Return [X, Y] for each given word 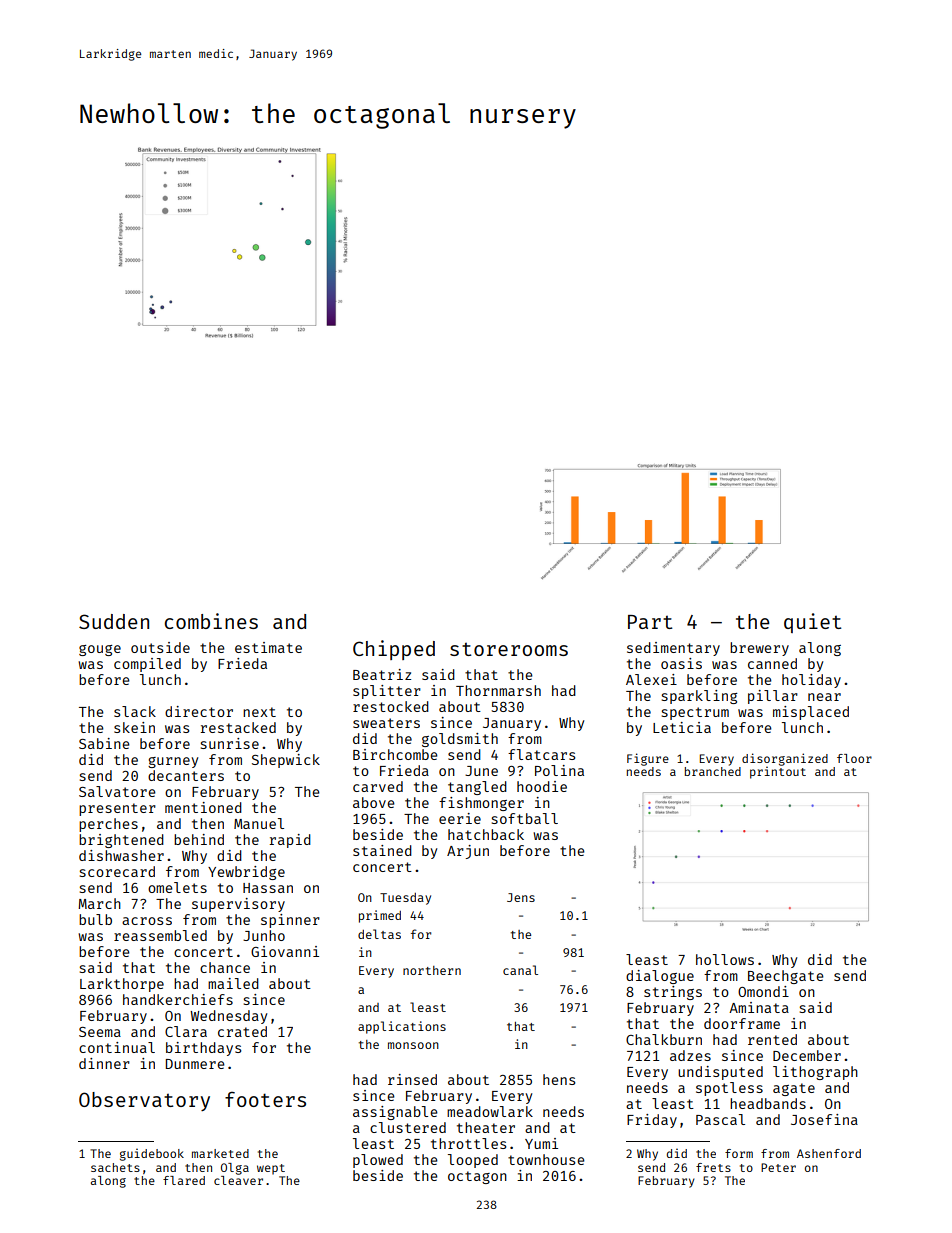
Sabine [104, 743]
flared [184, 1180]
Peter [778, 1167]
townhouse [546, 1159]
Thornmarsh [498, 690]
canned [772, 663]
